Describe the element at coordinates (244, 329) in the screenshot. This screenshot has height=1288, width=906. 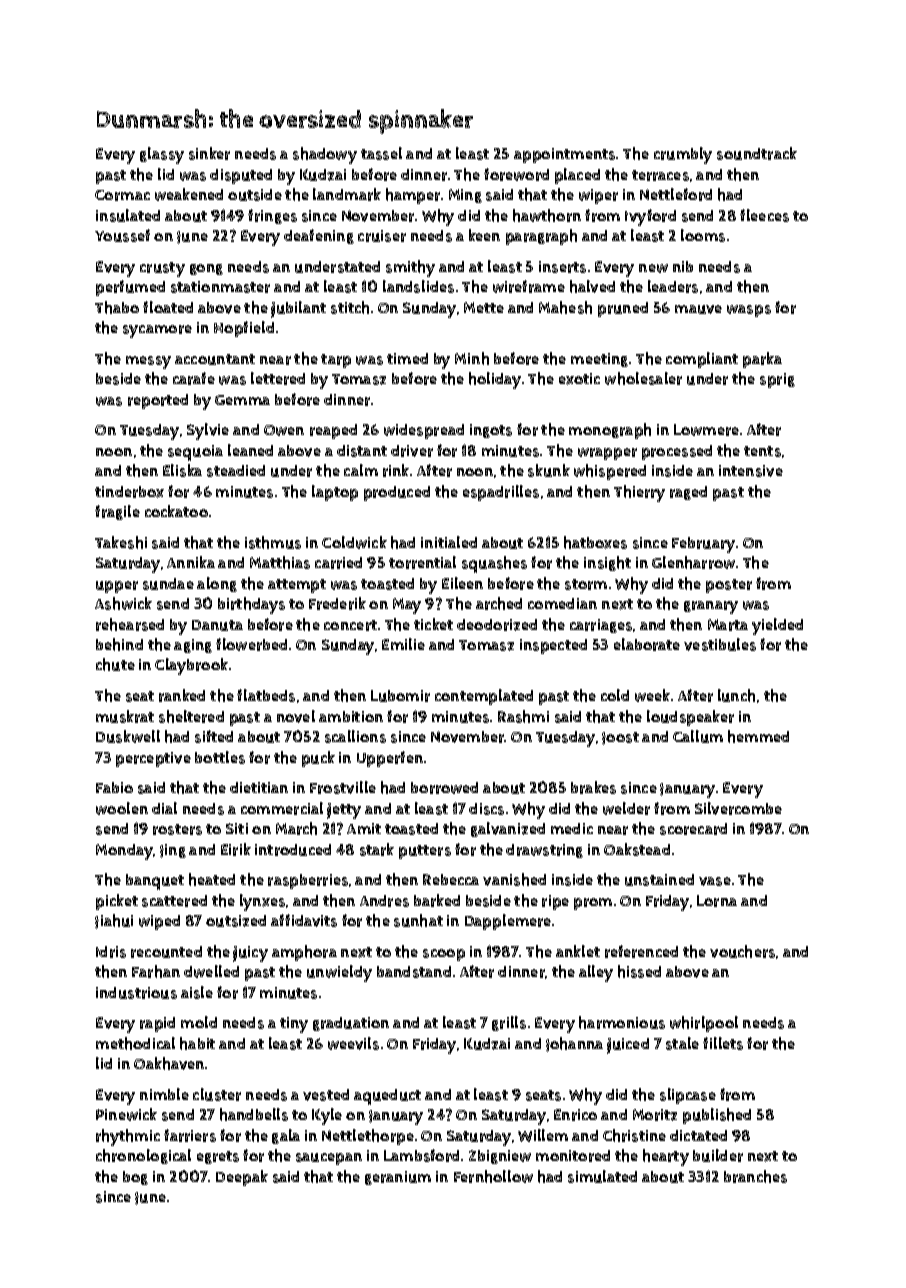
I see `Hopfield` at that location.
